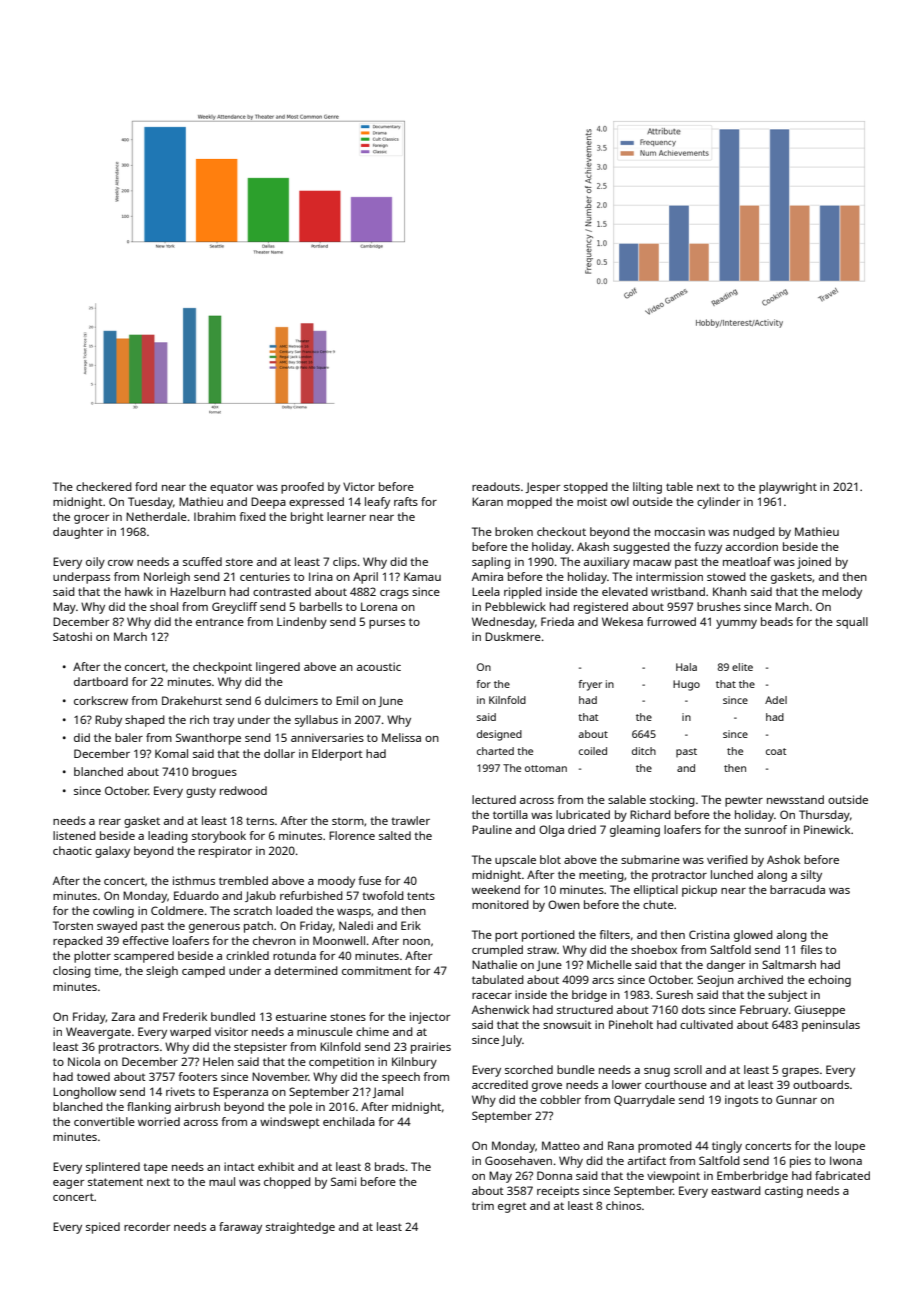 The height and width of the document is (1308, 924). Describe the element at coordinates (679, 486) in the document. I see `table` at that location.
